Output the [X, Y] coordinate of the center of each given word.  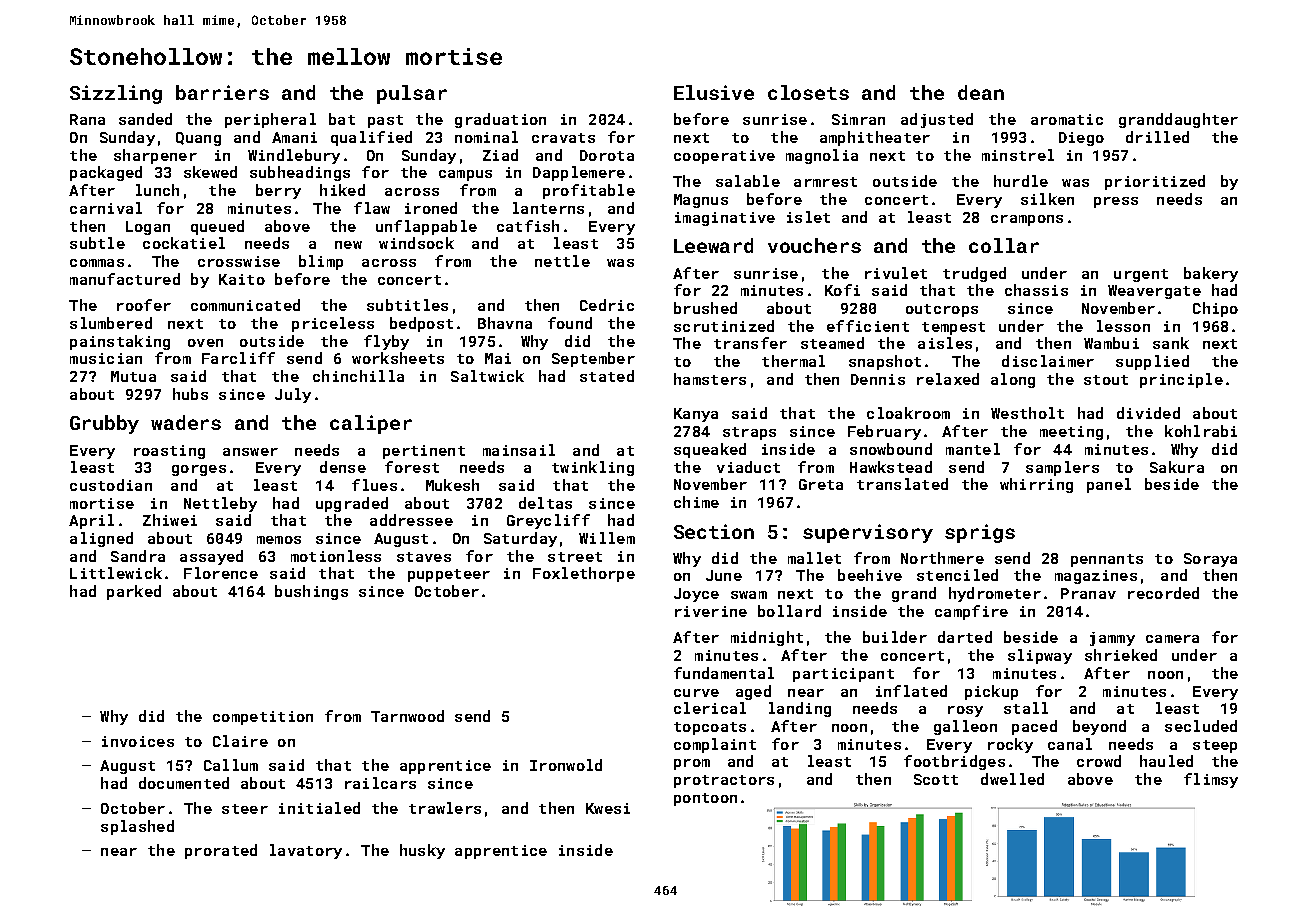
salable [748, 181]
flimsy [1211, 780]
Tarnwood [407, 716]
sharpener [155, 156]
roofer [144, 305]
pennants [1107, 560]
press [1116, 202]
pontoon [705, 799]
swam [749, 595]
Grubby [104, 424]
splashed [137, 827]
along [1013, 380]
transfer [750, 343]
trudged [974, 274]
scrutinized [724, 326]
